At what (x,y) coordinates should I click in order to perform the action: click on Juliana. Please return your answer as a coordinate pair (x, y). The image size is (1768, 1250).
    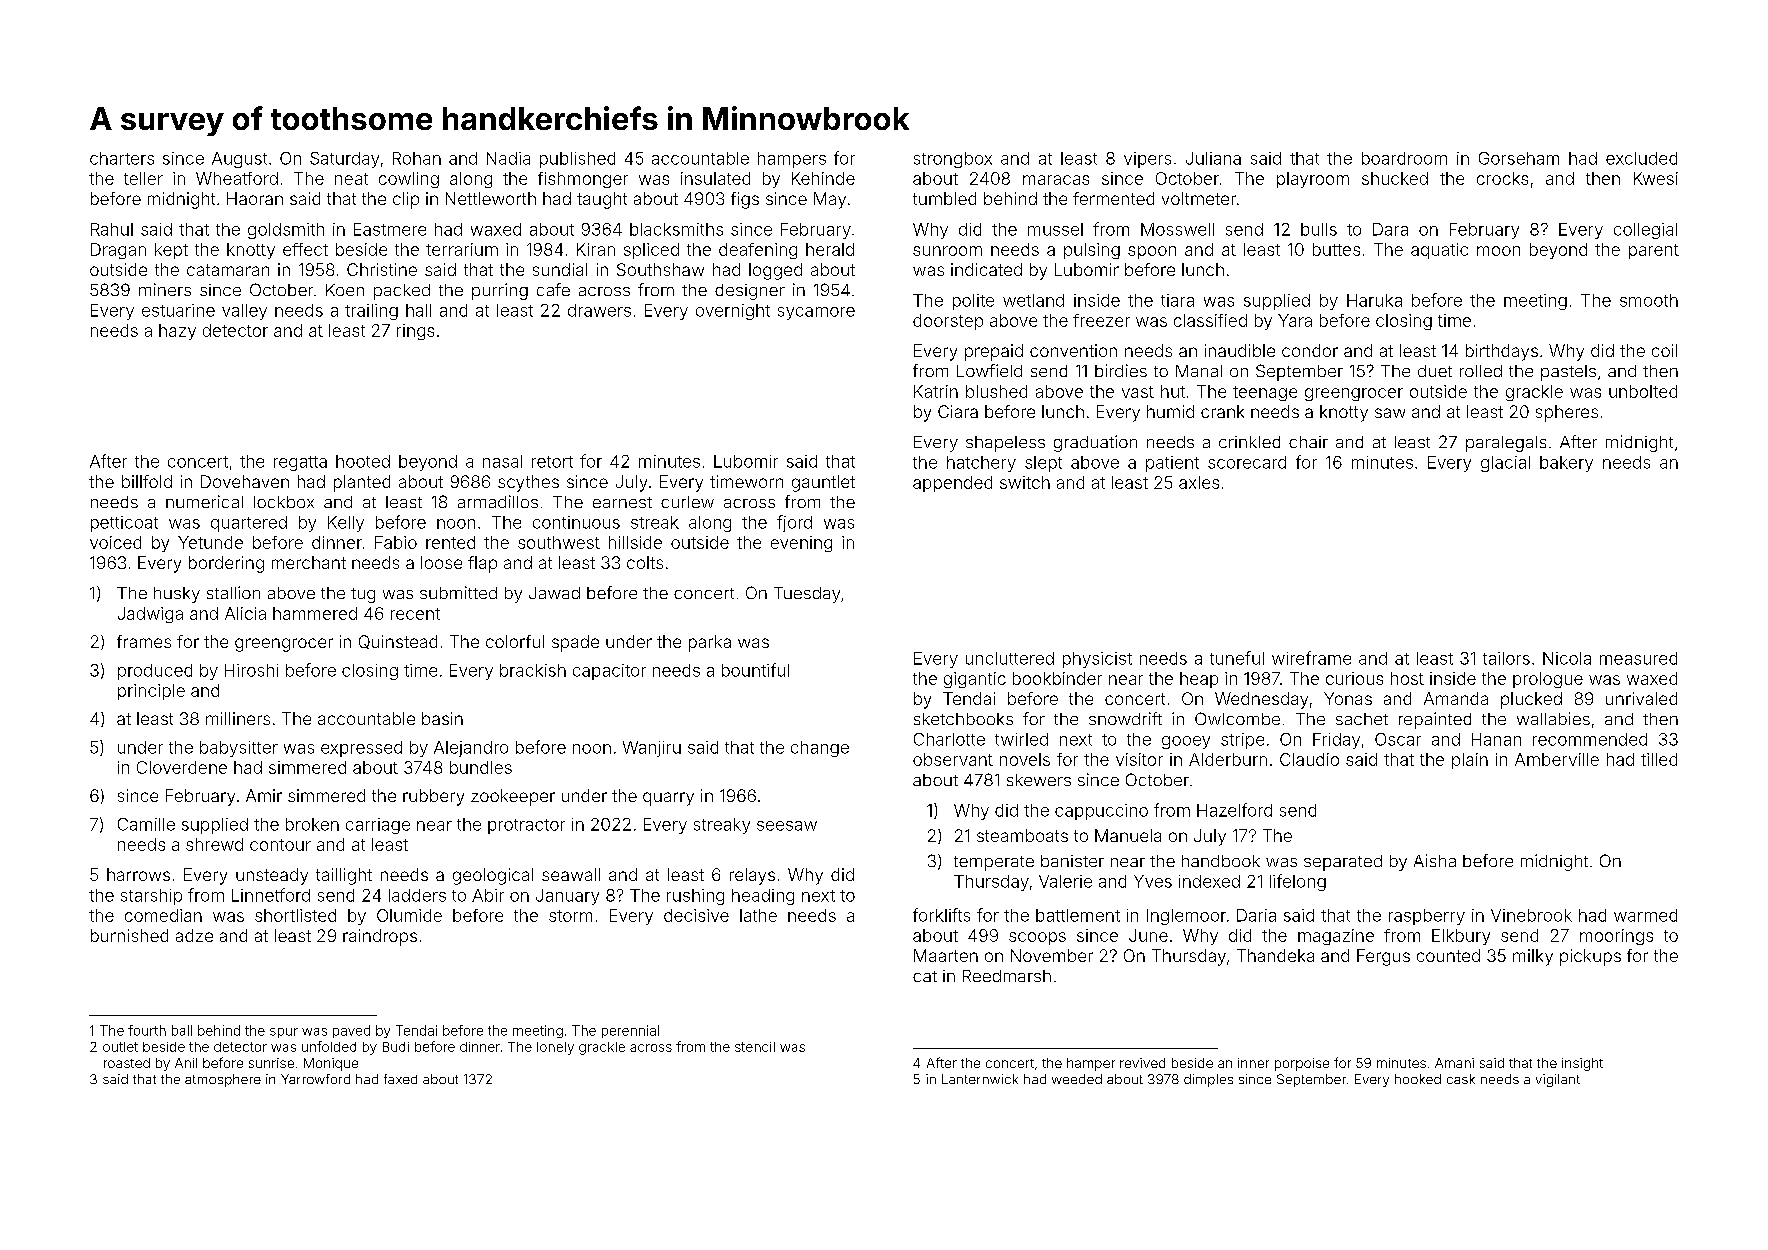
    Looking at the image, I should click on (1213, 158).
